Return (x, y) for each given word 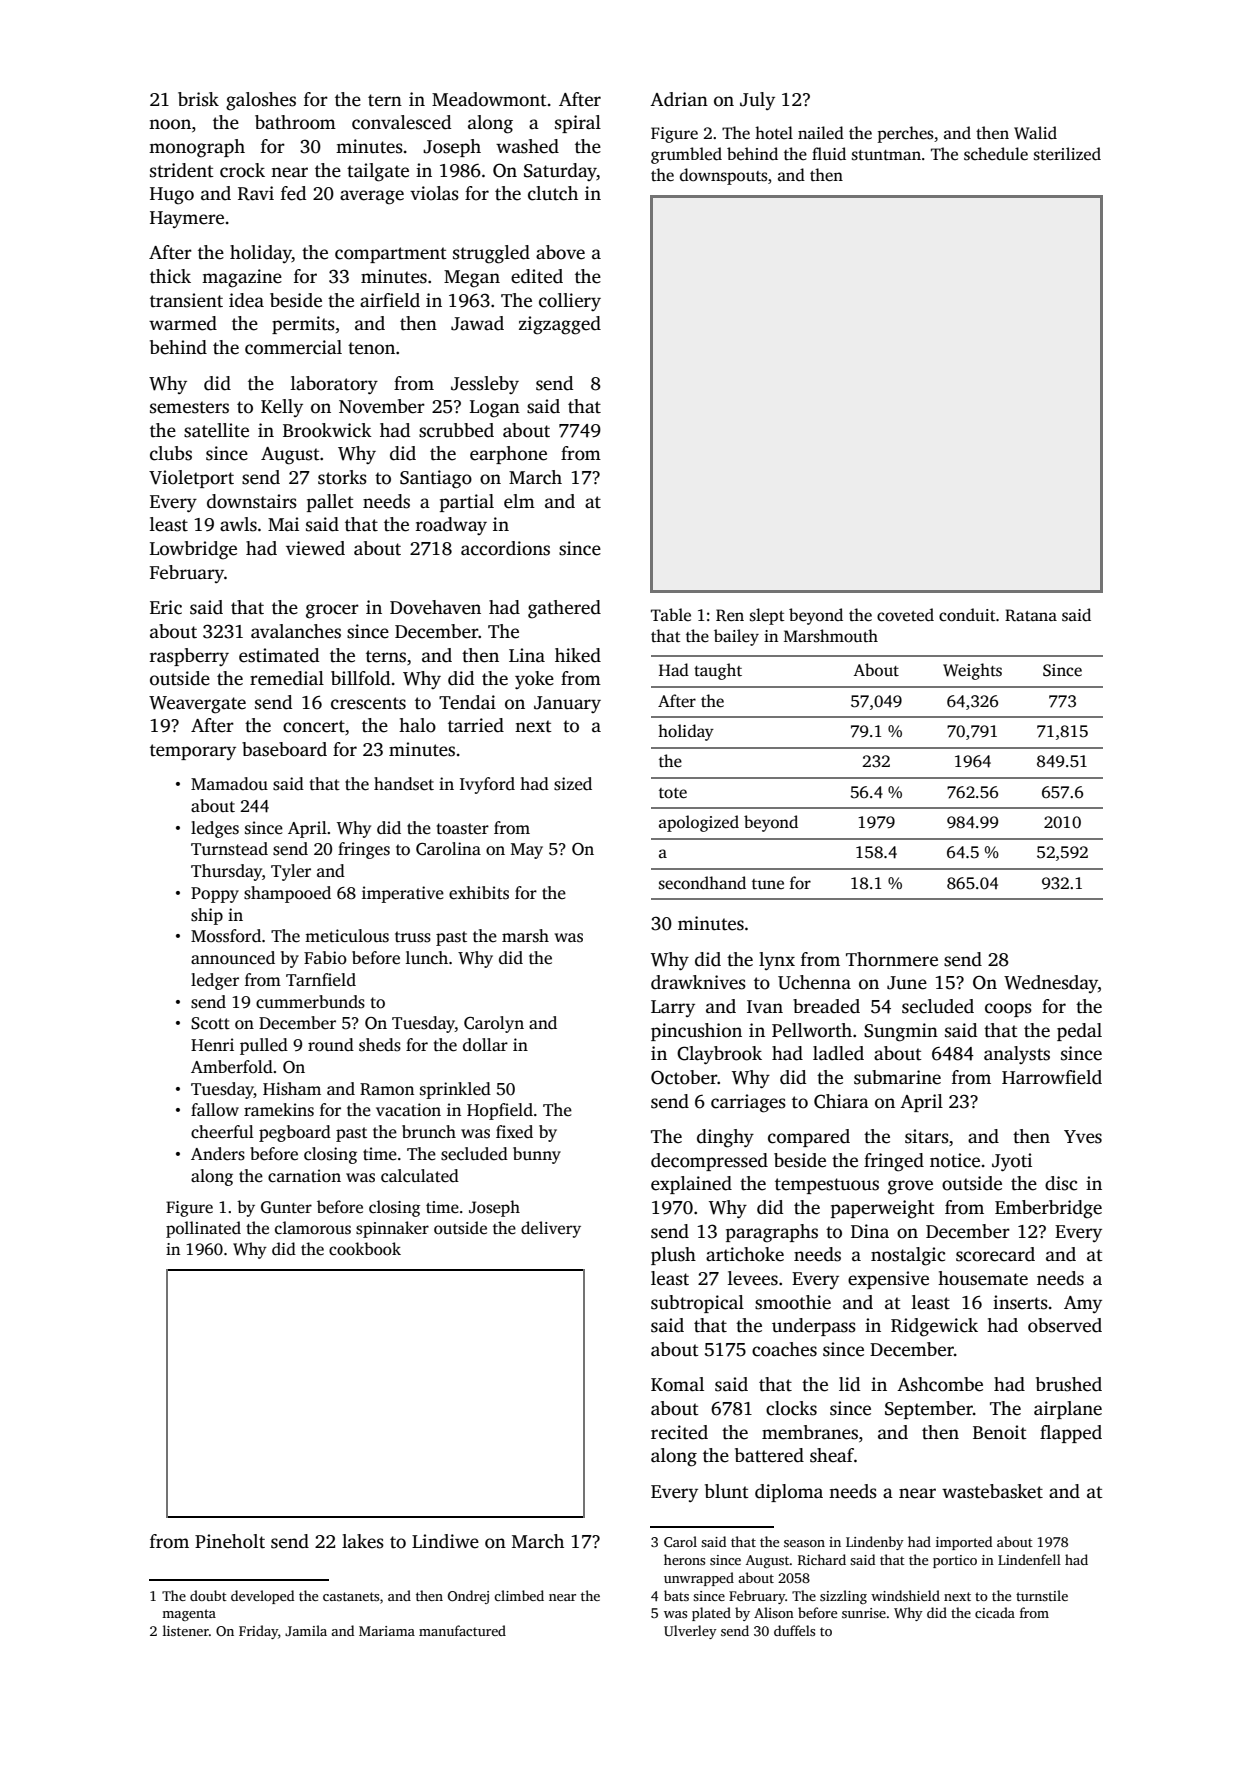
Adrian (679, 99)
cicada (995, 1612)
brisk (198, 99)
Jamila (306, 1630)
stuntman (886, 155)
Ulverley (690, 1632)
